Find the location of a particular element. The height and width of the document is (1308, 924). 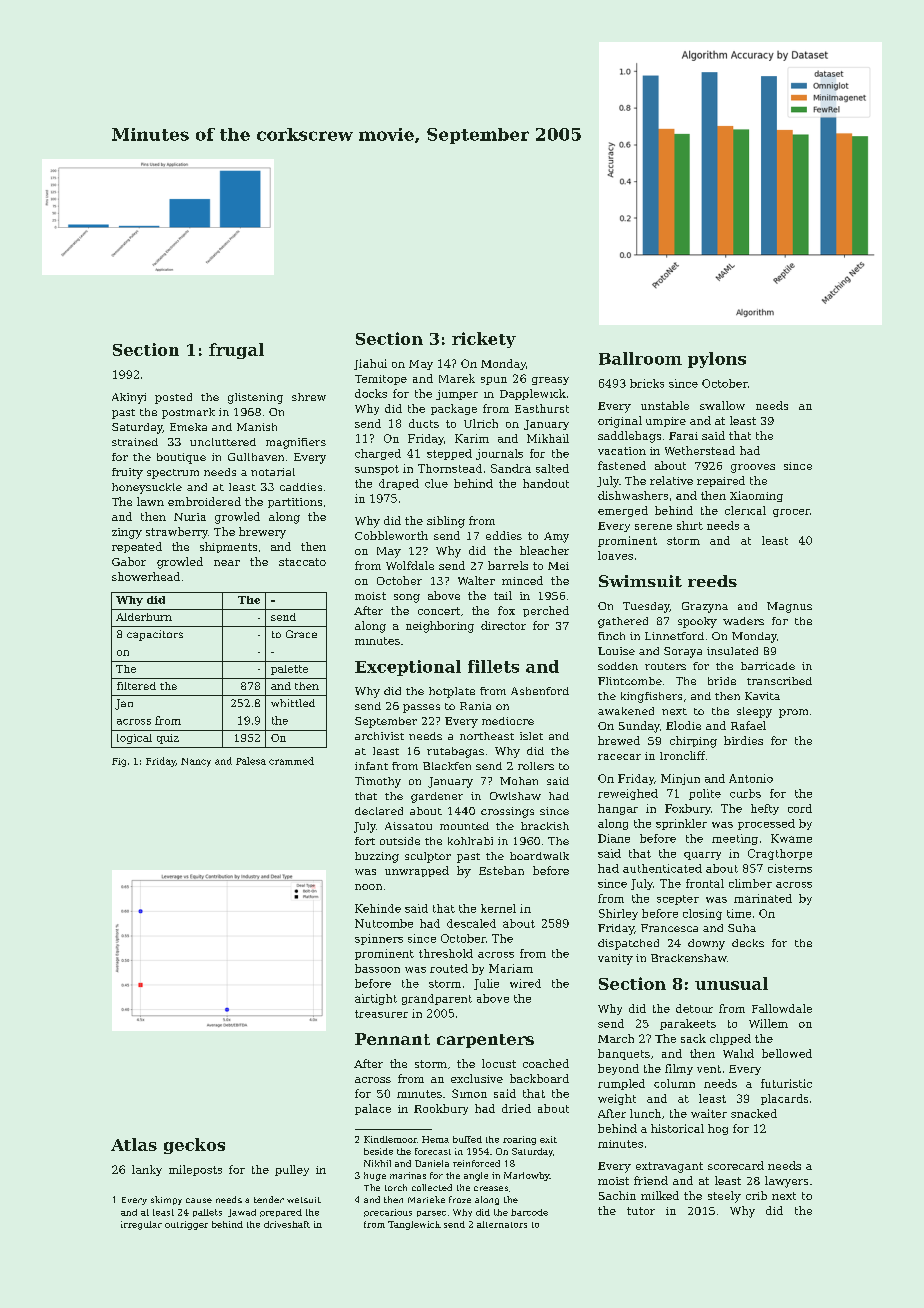

Ballroom is located at coordinates (640, 358).
